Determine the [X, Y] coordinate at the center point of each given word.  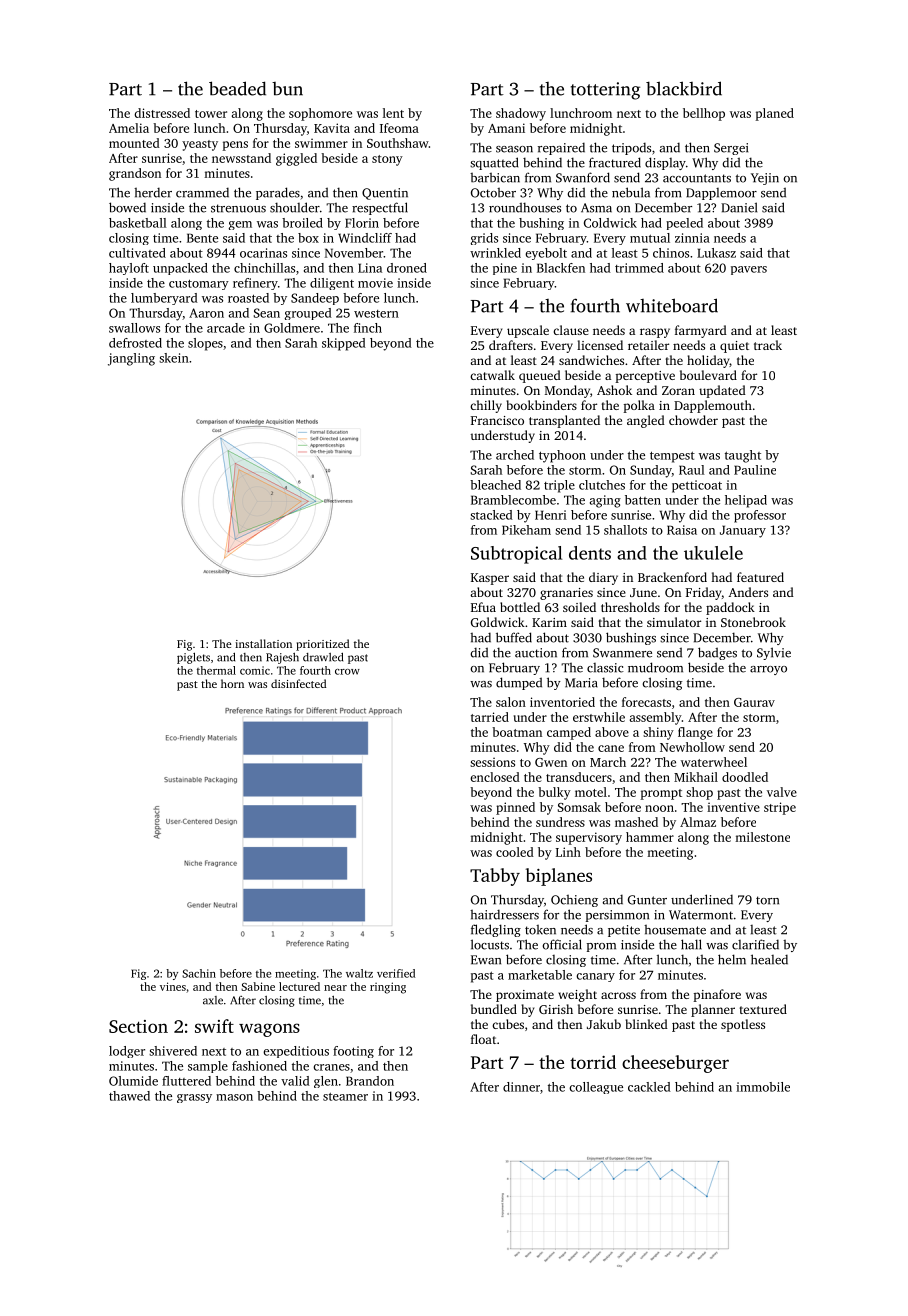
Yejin [765, 179]
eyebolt [546, 254]
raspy [655, 333]
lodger [127, 1052]
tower [211, 114]
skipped [344, 344]
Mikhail [696, 777]
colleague [596, 1088]
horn [232, 683]
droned [407, 268]
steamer [345, 1097]
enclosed [495, 777]
